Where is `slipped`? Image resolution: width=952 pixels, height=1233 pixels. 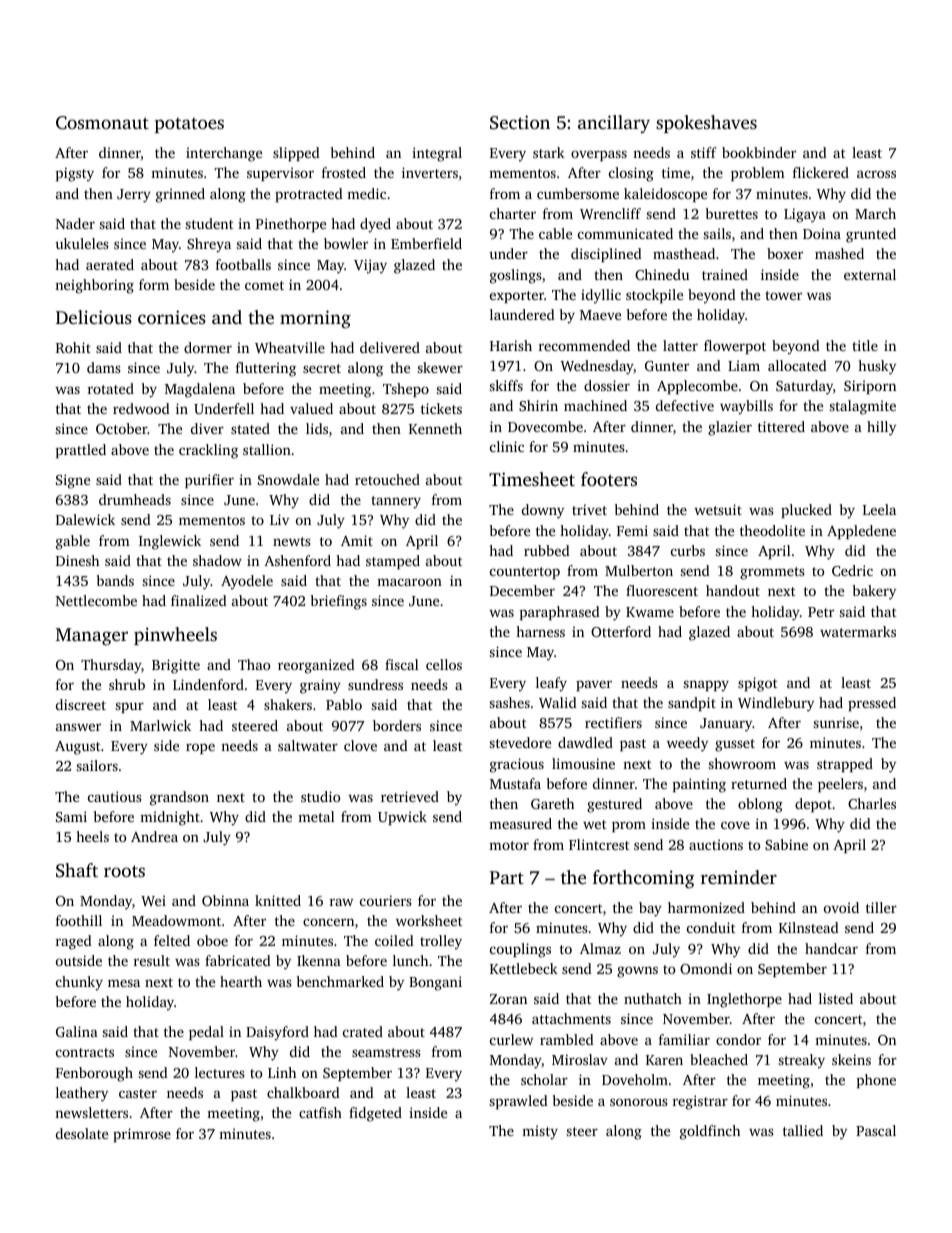
slipped is located at coordinates (296, 154).
